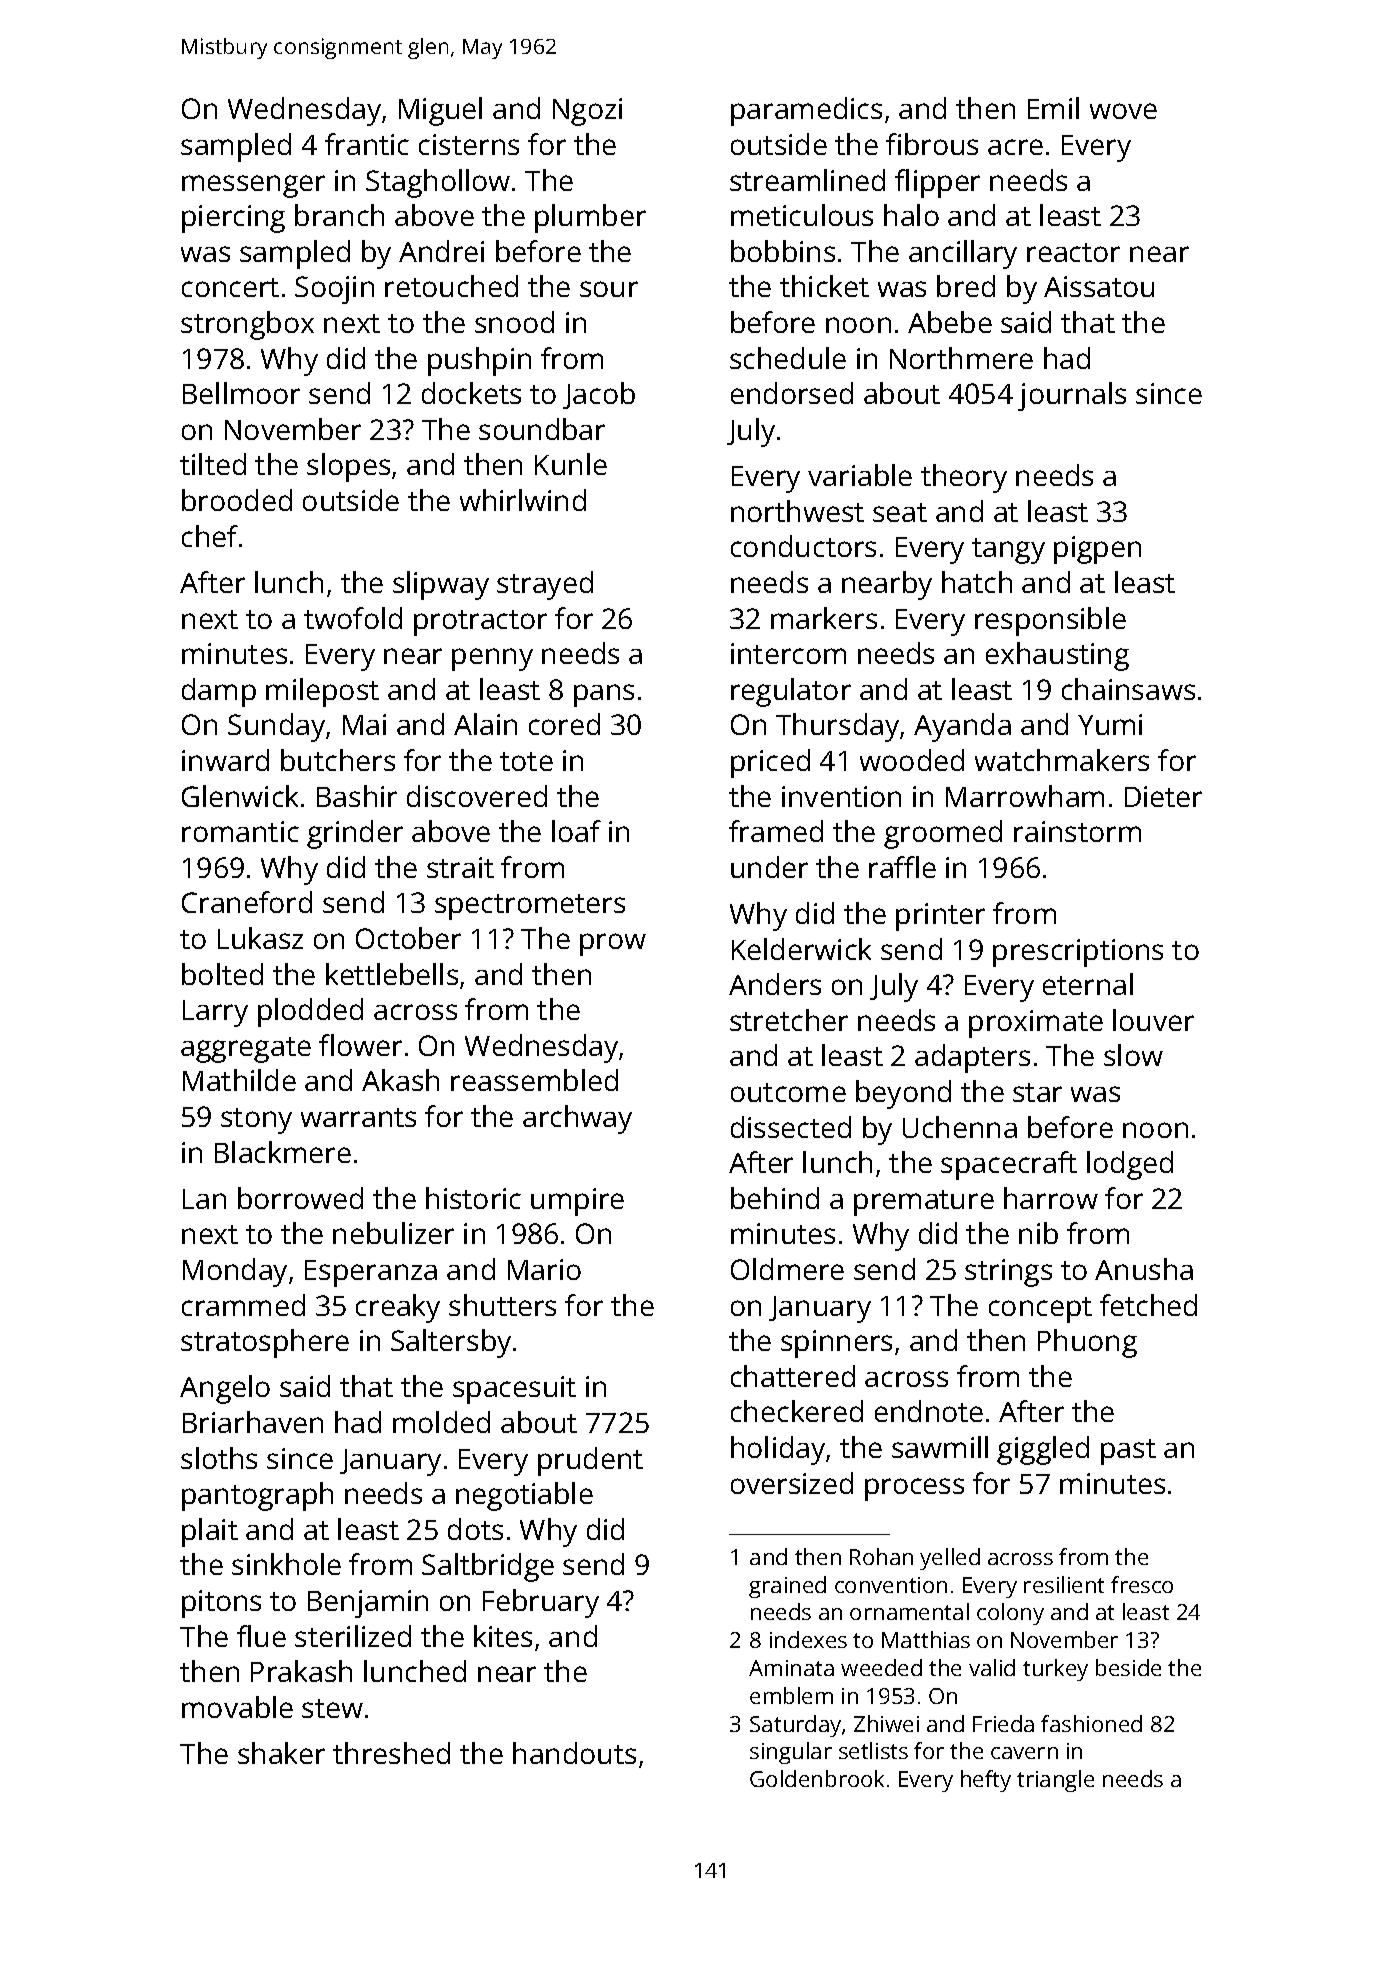 This page has width=1386, height=1969. Describe the element at coordinates (1128, 1452) in the page. I see `past` at that location.
